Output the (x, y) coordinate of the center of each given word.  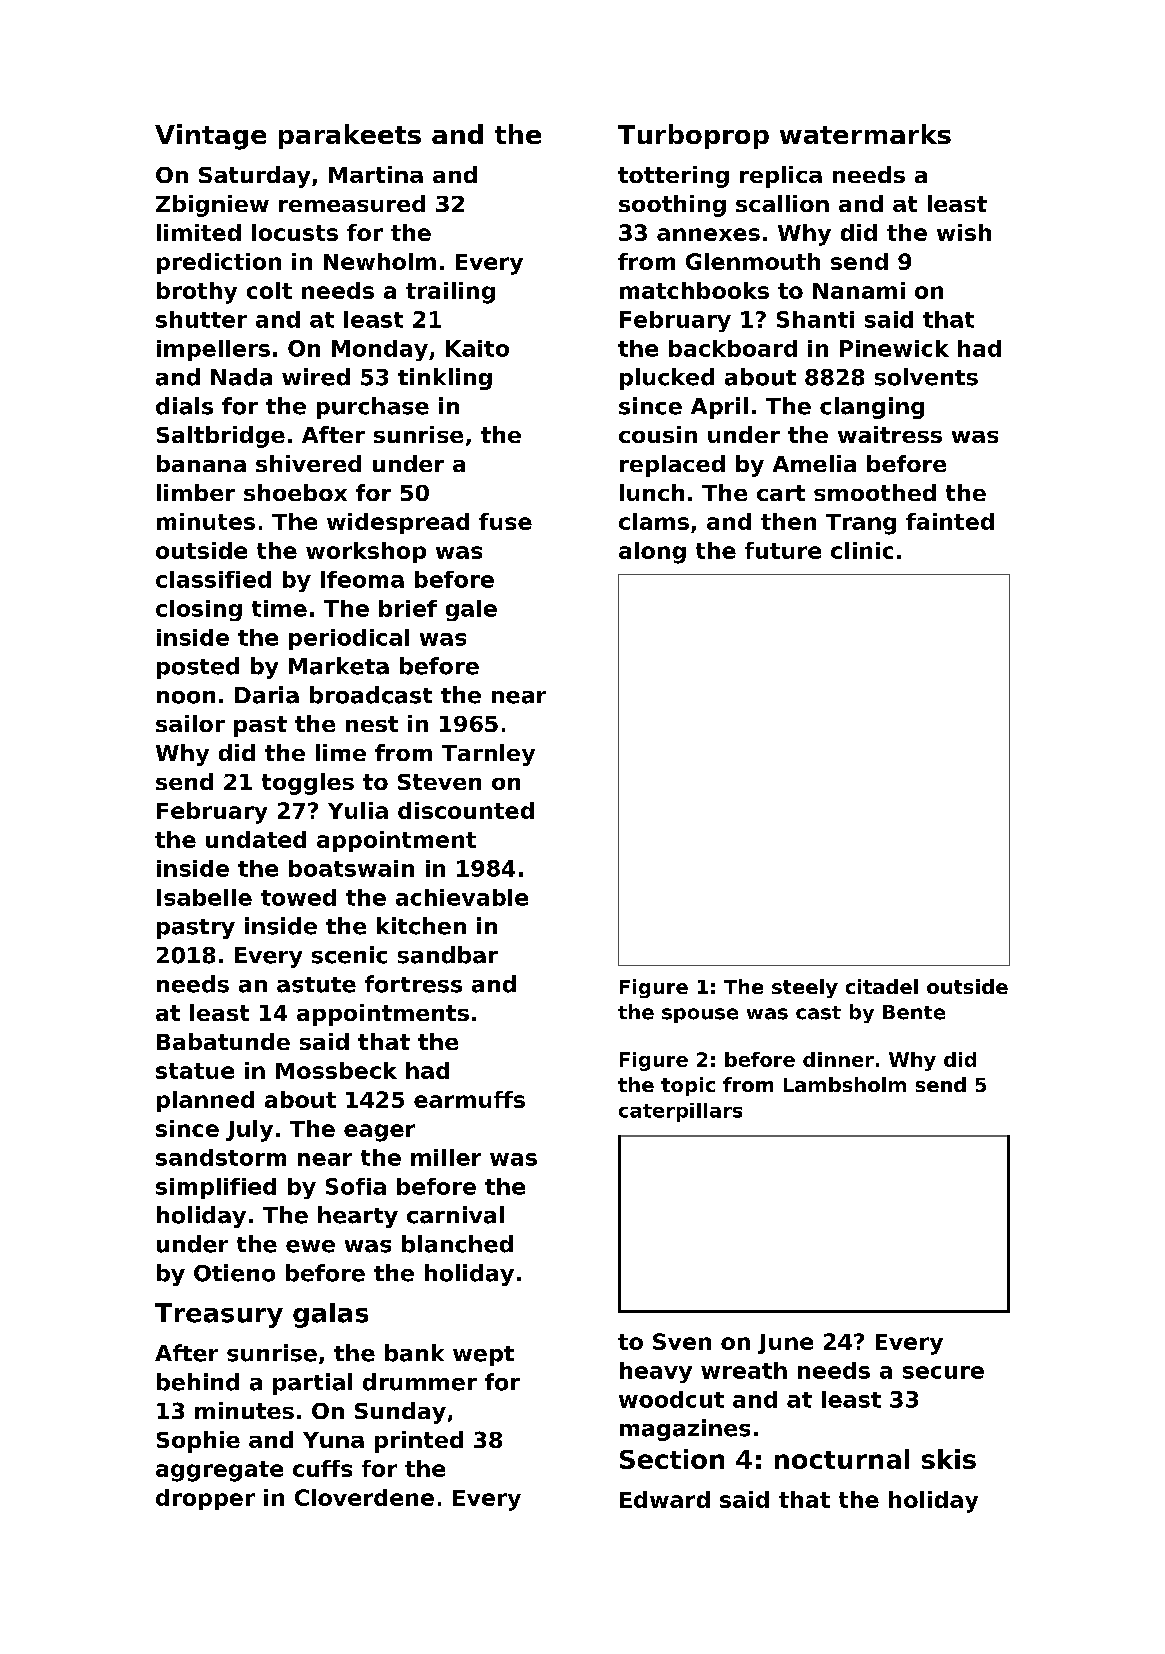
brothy (197, 293)
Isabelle (204, 897)
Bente (914, 1012)
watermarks (865, 134)
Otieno (234, 1273)
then (788, 521)
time (279, 608)
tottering (673, 177)
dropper (205, 1499)
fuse (505, 521)
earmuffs (469, 1099)
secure (943, 1372)
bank (414, 1353)
